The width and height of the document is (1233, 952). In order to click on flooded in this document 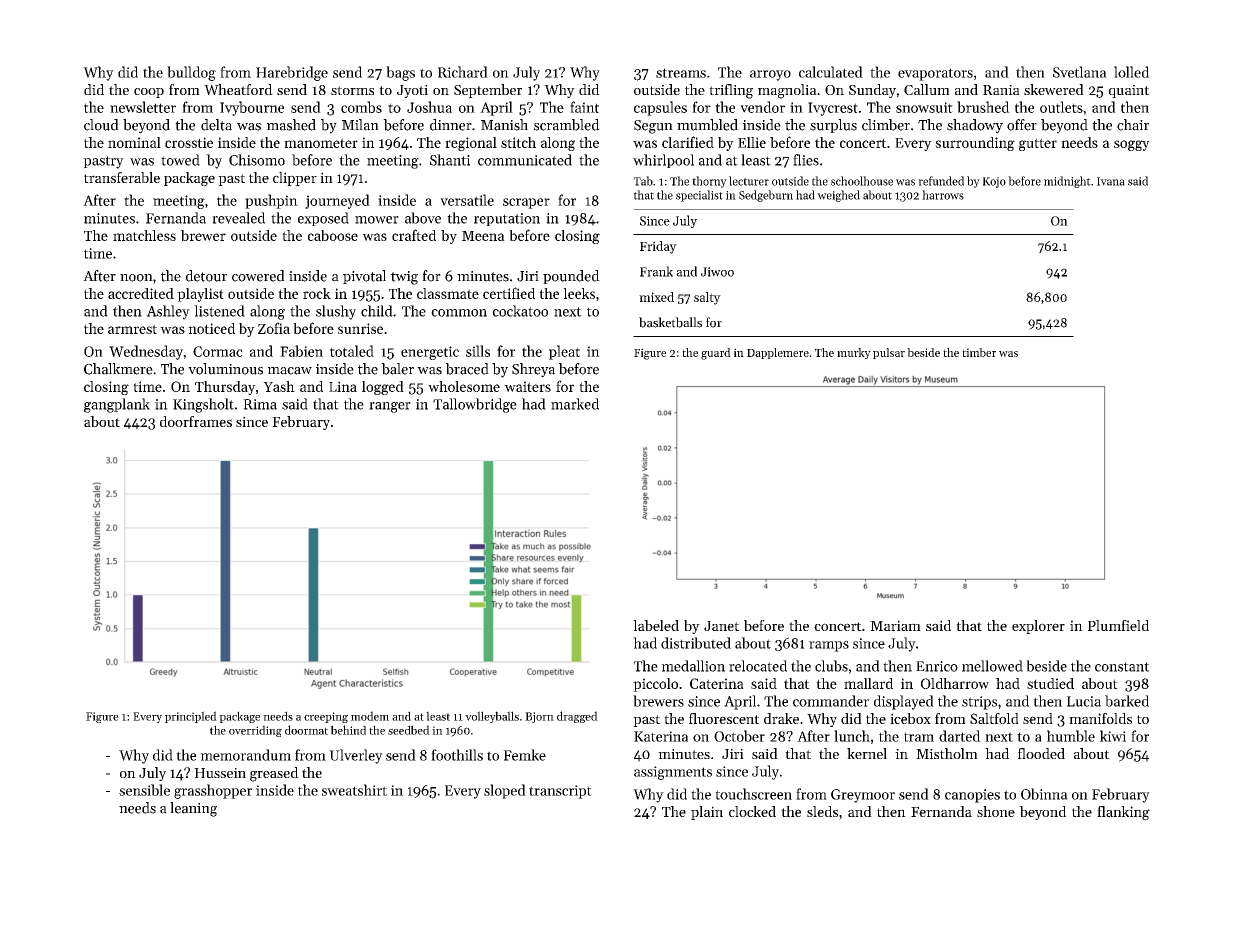, I will do `click(1041, 753)`.
